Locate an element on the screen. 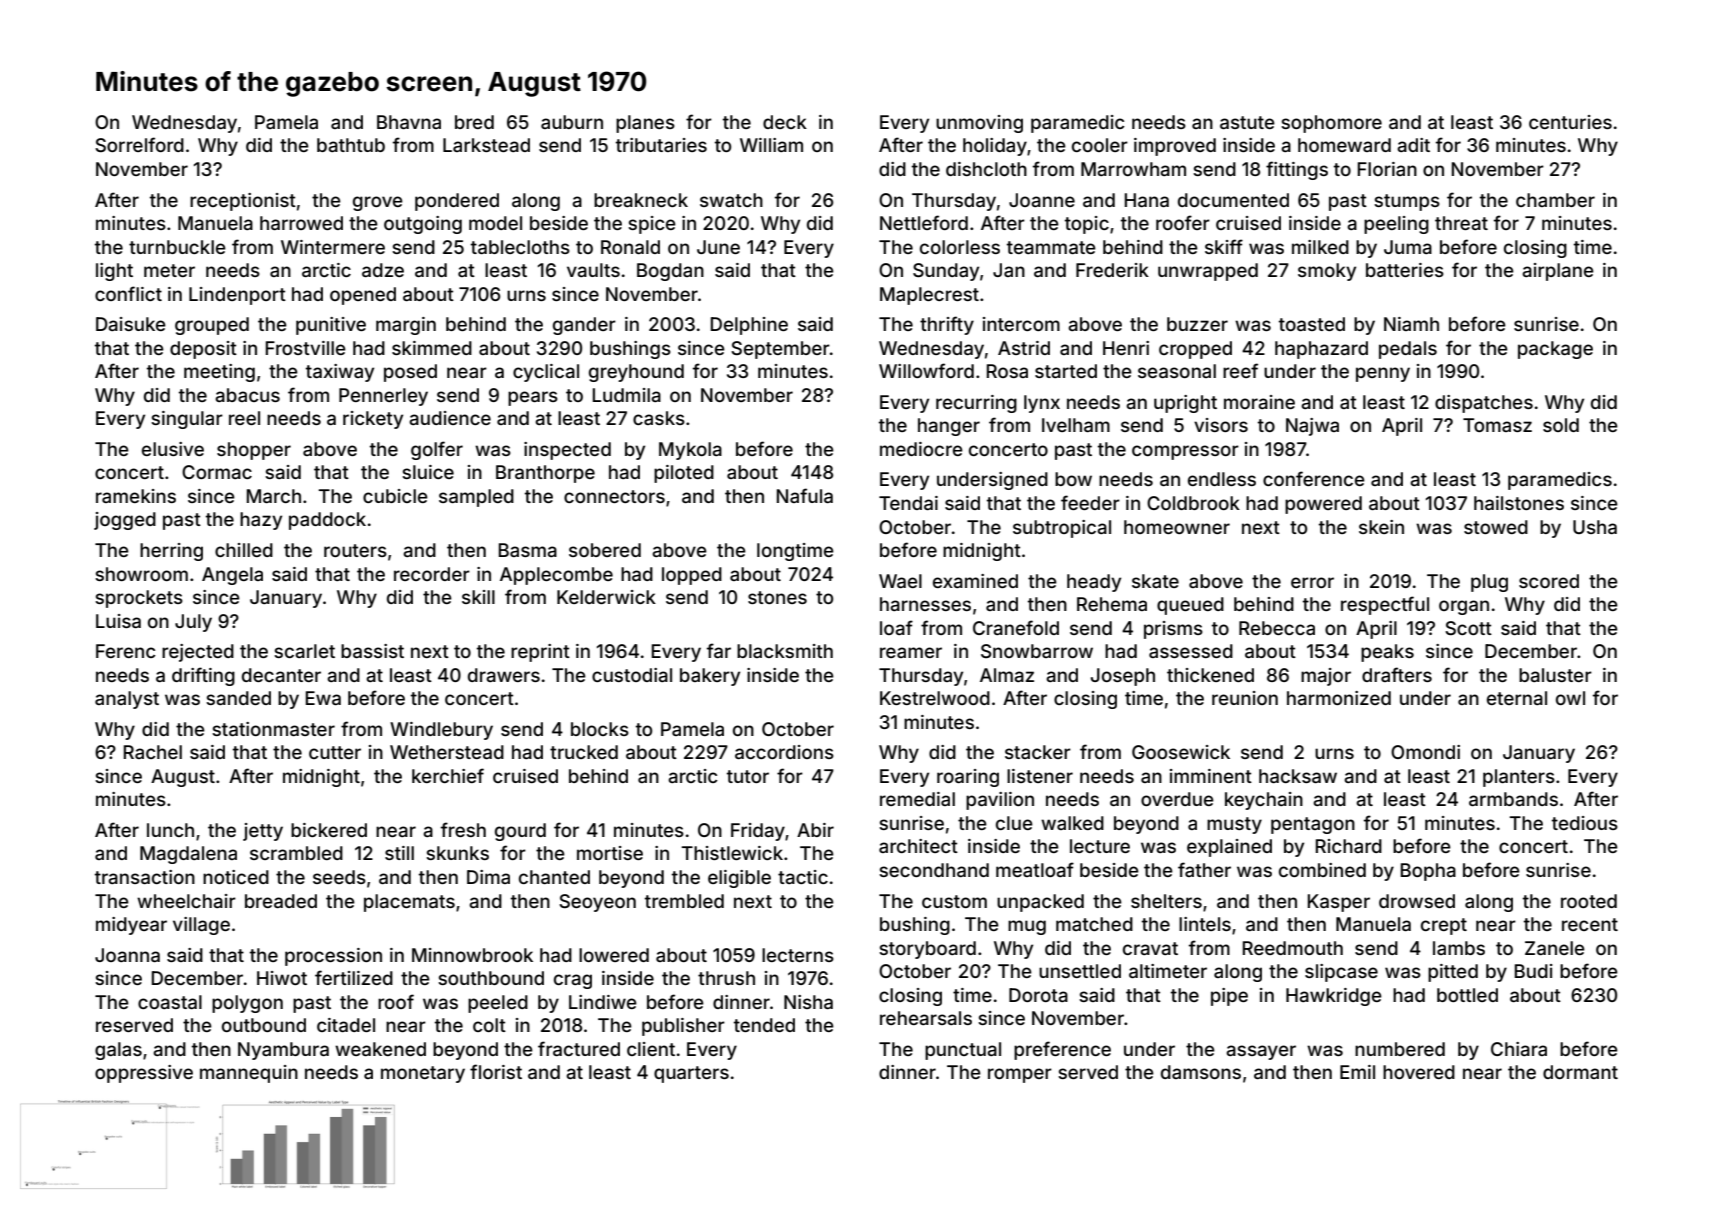 Image resolution: width=1713 pixels, height=1211 pixels. auburn is located at coordinates (572, 122).
